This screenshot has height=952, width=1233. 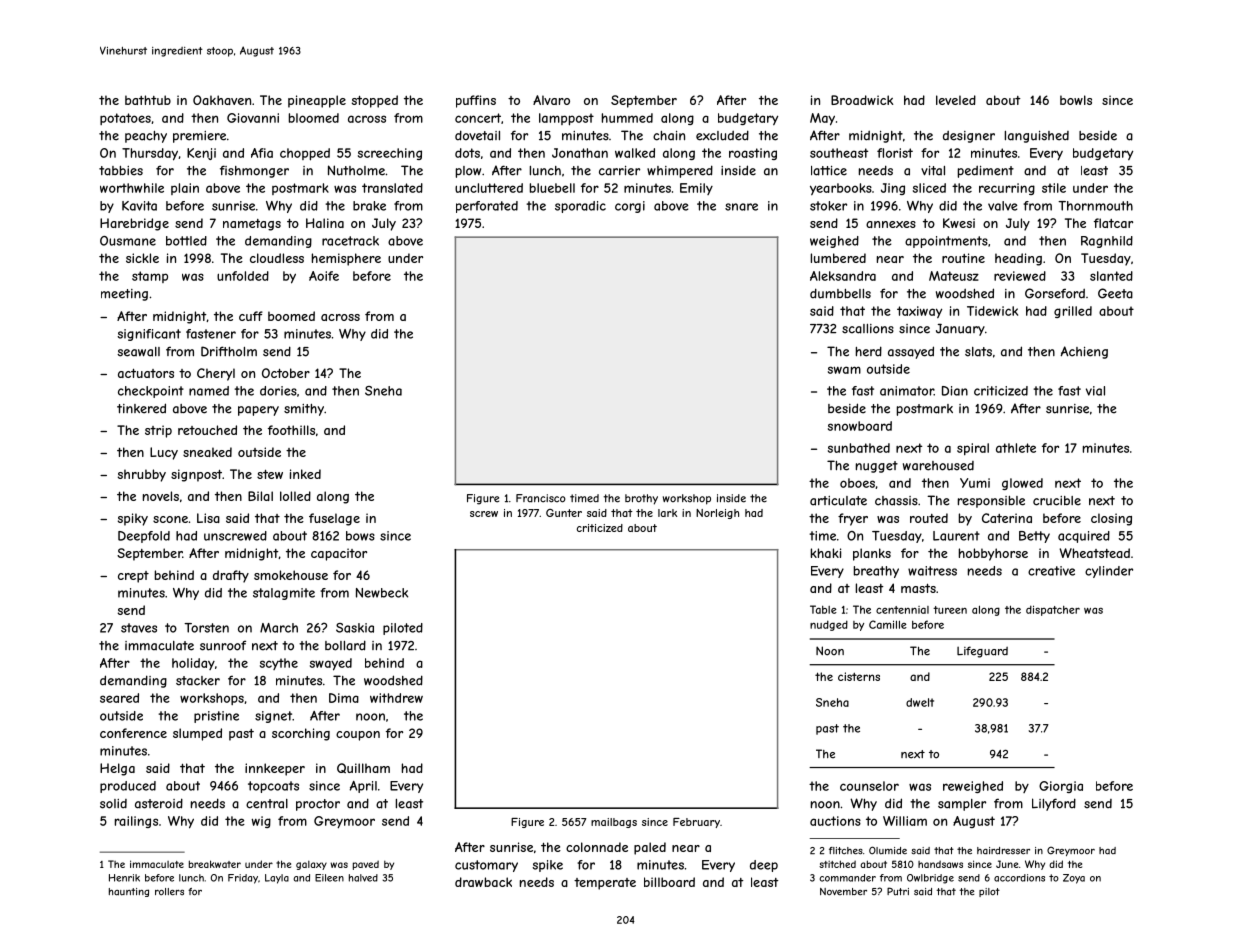 What do you see at coordinates (129, 892) in the screenshot?
I see `haunting` at bounding box center [129, 892].
